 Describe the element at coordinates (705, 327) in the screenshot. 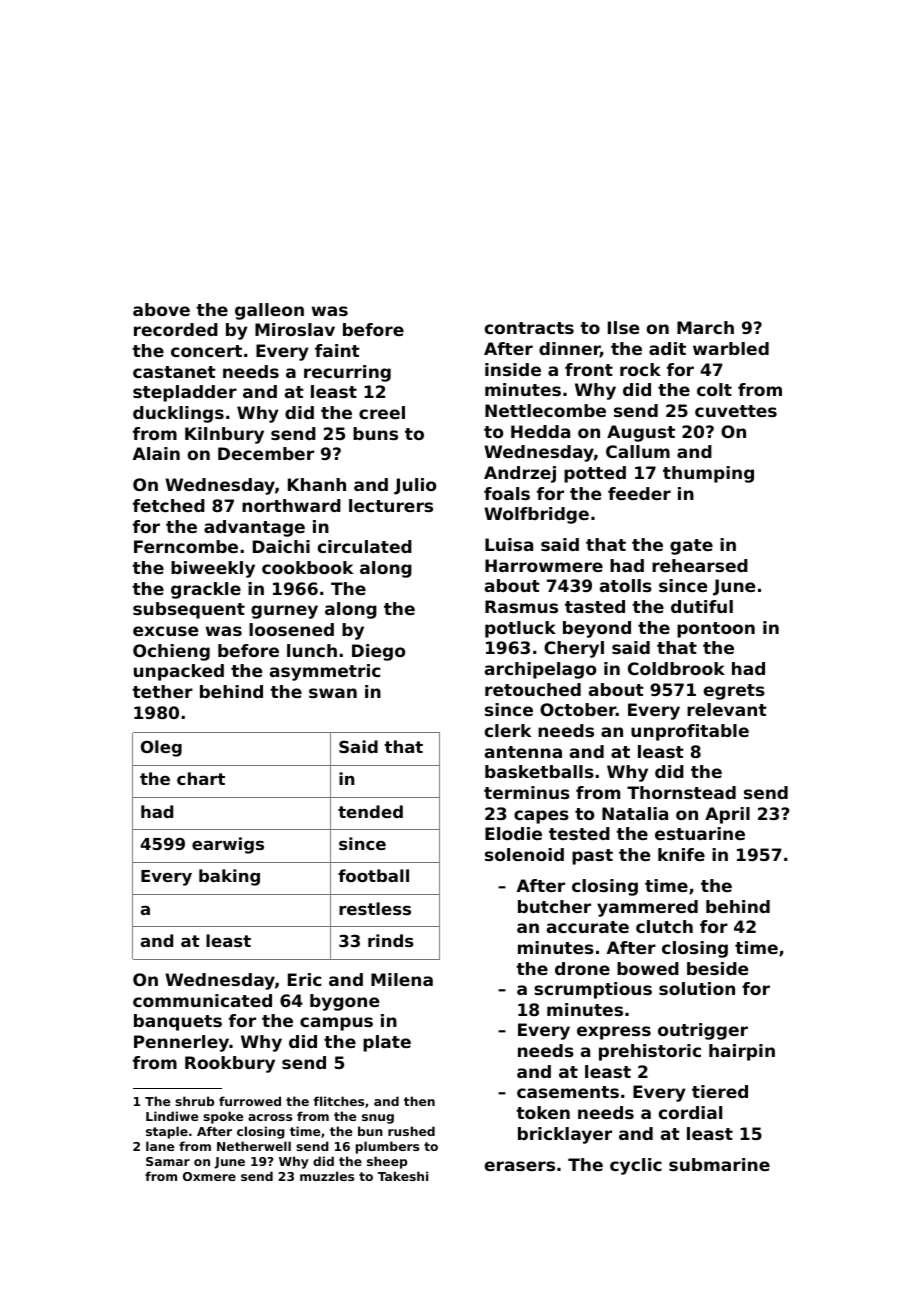

I see `March` at that location.
